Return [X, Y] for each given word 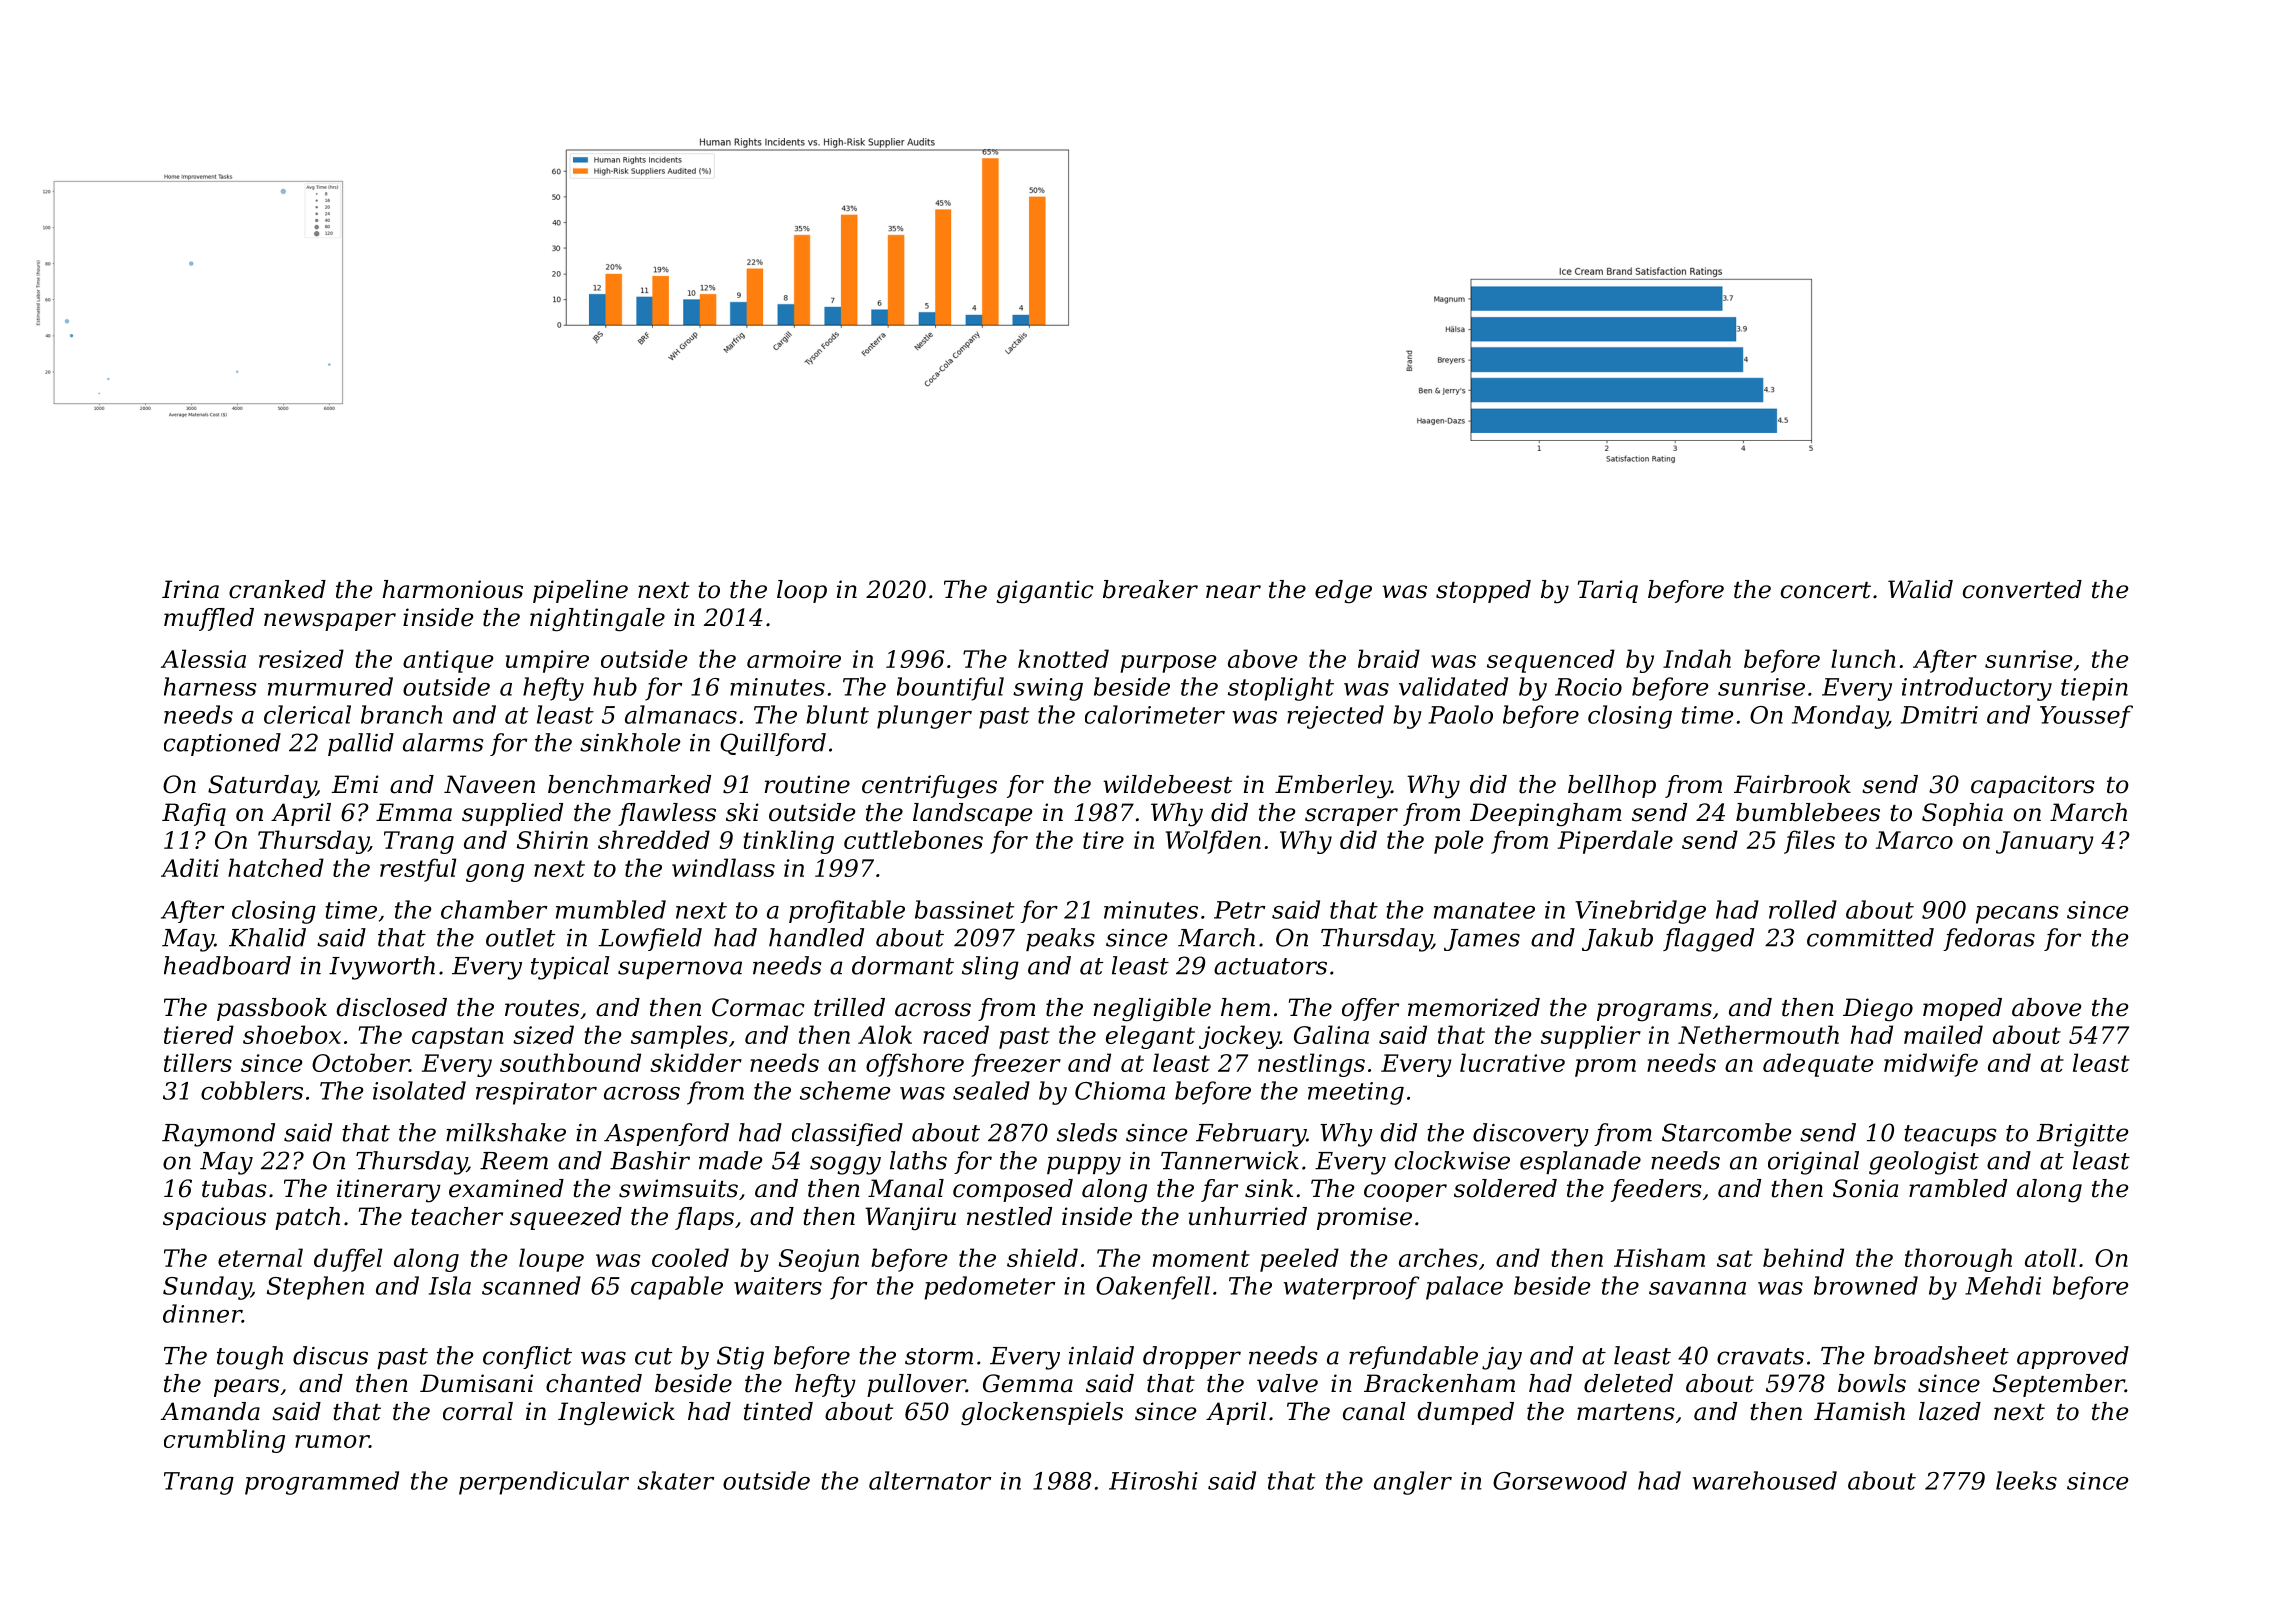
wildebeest [1167, 784]
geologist [1924, 1163]
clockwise [1452, 1160]
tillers [198, 1062]
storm [939, 1356]
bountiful [950, 689]
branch [401, 714]
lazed [1950, 1411]
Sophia [1962, 814]
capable [677, 1288]
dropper [1192, 1357]
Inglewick [616, 1414]
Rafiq [194, 814]
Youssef [2086, 716]
